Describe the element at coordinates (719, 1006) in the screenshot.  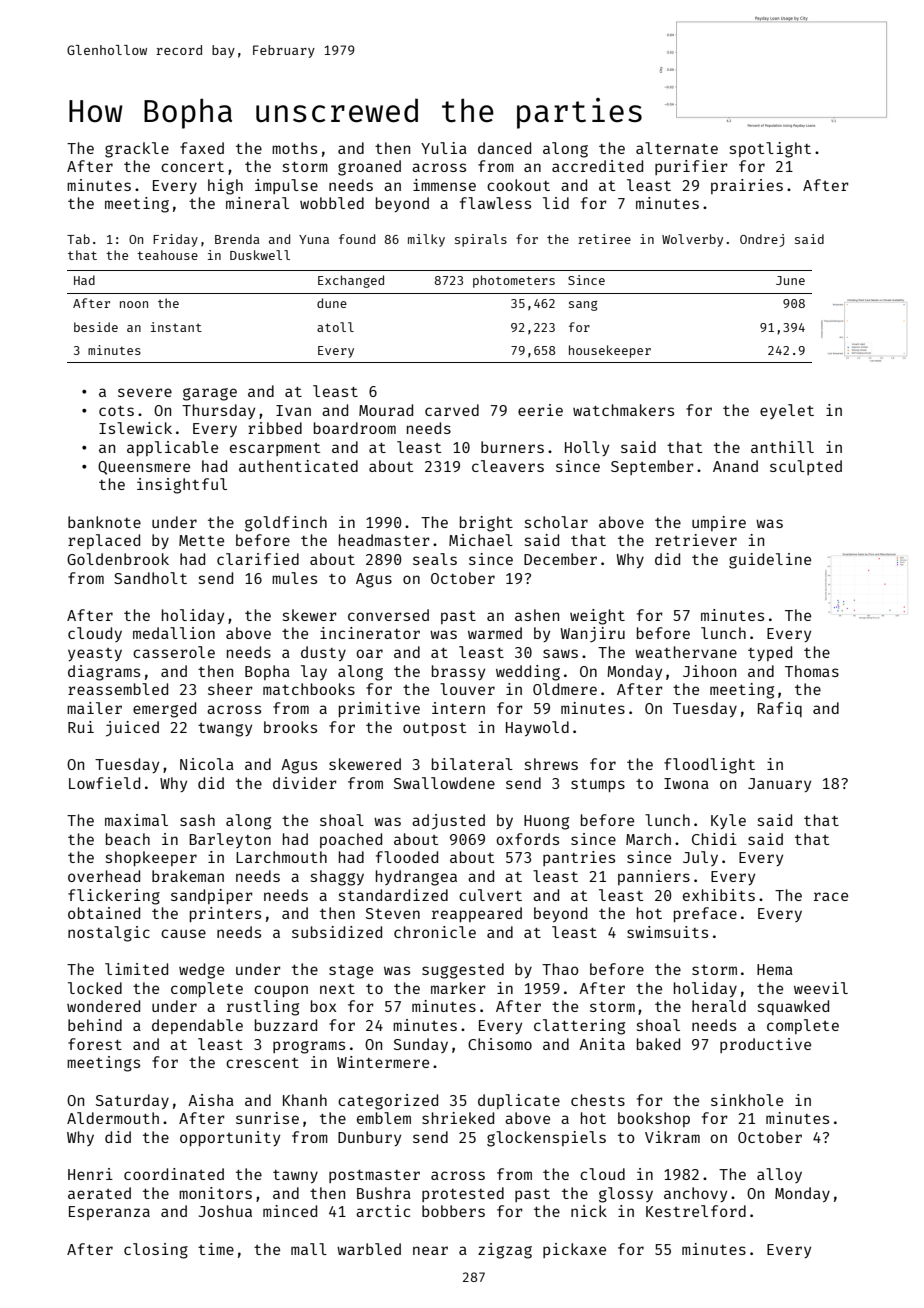
I see `herald` at that location.
